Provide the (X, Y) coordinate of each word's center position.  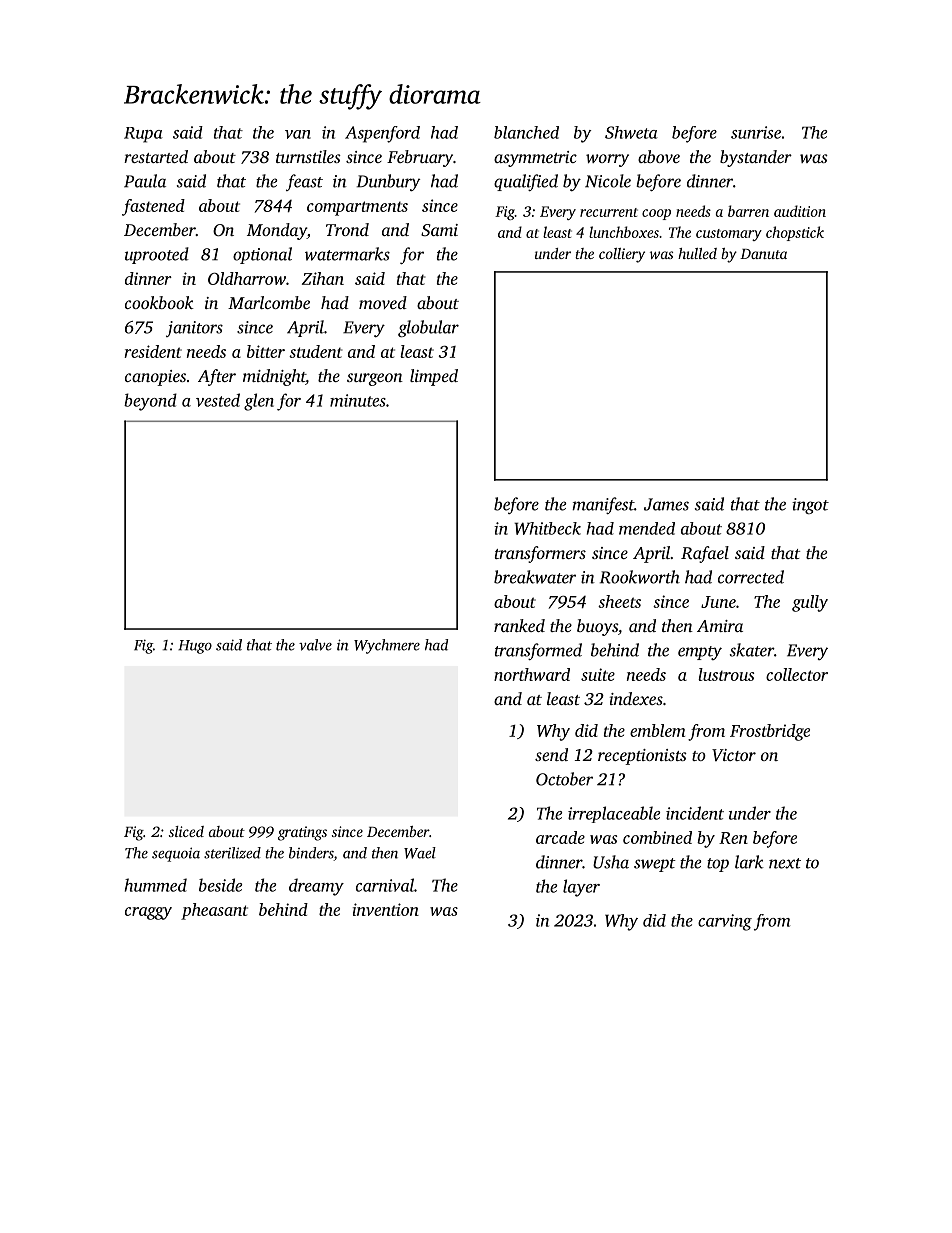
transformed (538, 651)
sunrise (756, 132)
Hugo (195, 647)
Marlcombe (269, 302)
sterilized (232, 853)
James (666, 504)
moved (383, 302)
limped (434, 377)
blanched (526, 132)
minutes (358, 400)
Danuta (763, 254)
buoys (597, 627)
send (551, 754)
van (298, 134)
